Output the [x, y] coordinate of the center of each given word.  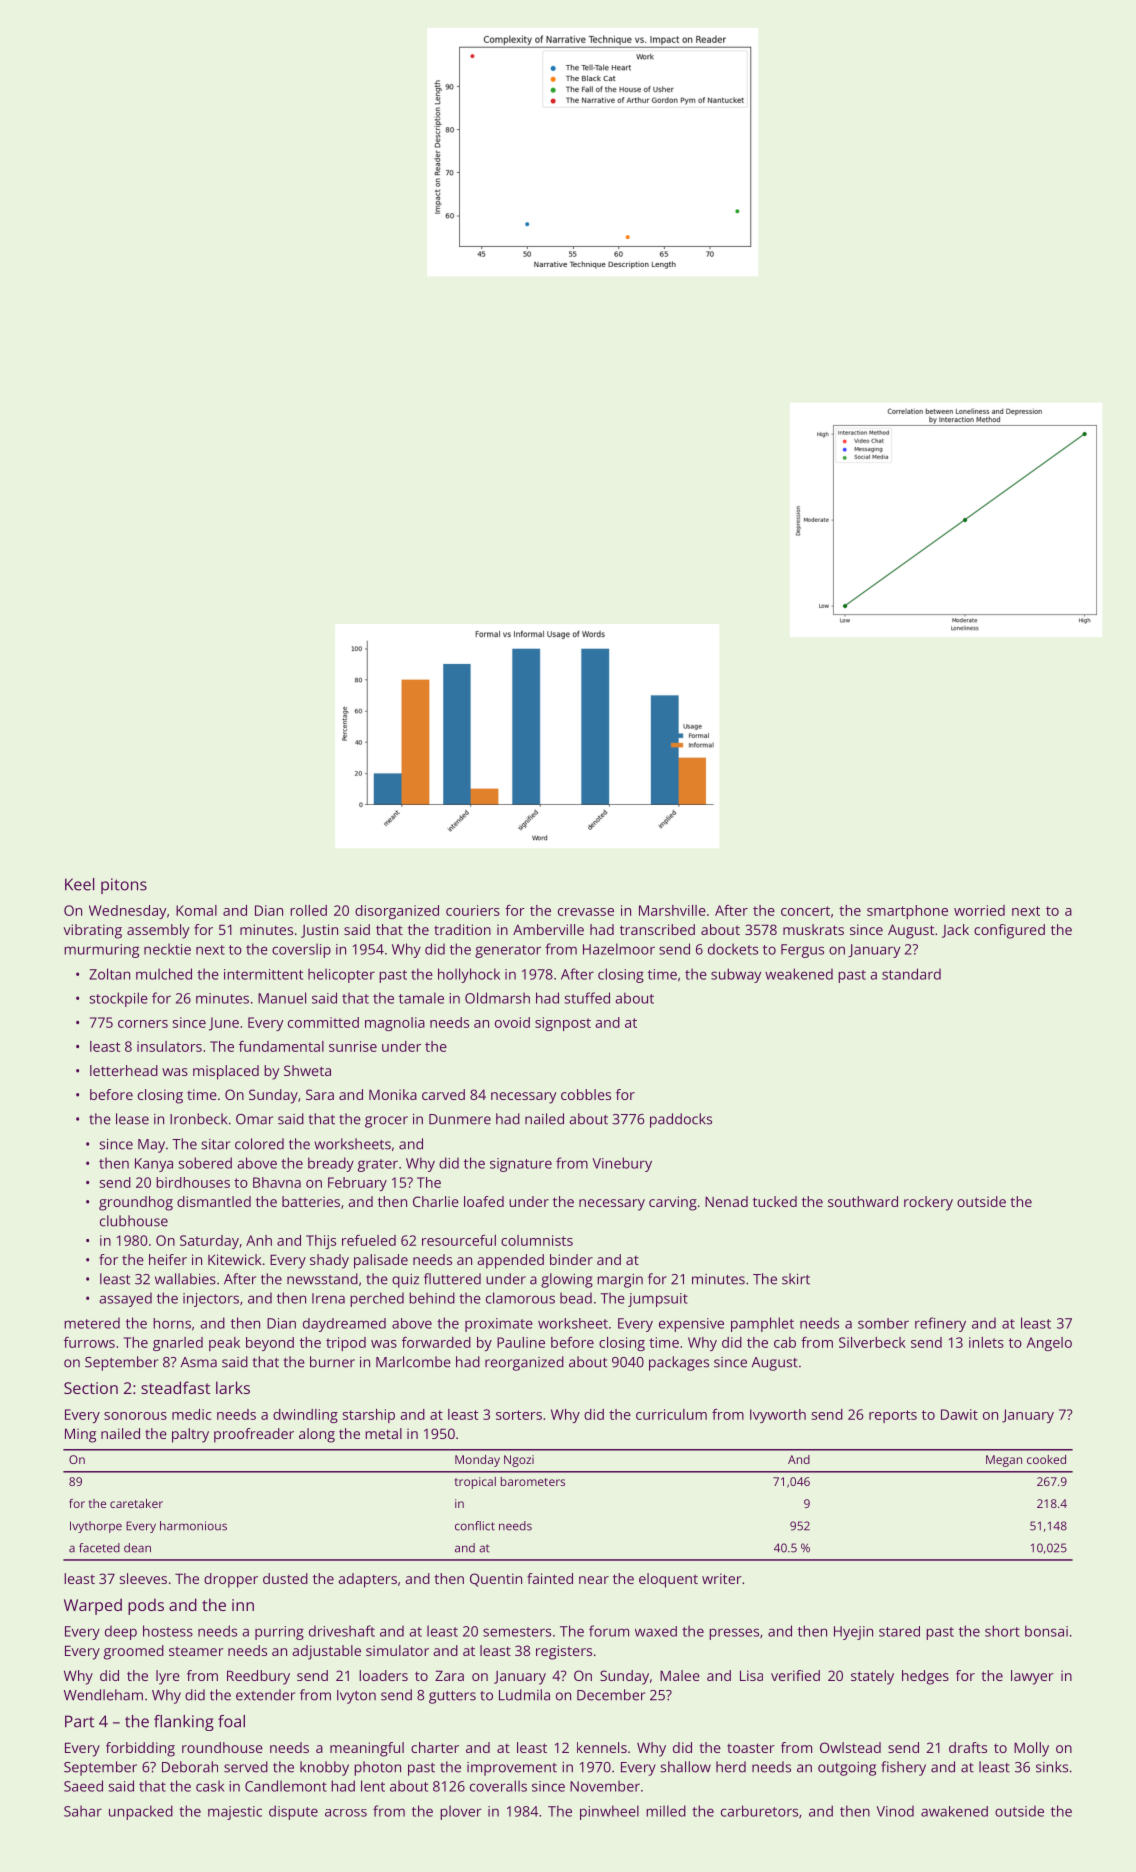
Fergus [802, 951]
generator [508, 951]
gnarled [178, 1344]
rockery [928, 1203]
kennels [602, 1747]
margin [620, 1281]
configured [1009, 931]
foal [231, 1721]
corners [143, 1024]
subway [736, 975]
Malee [680, 1675]
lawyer [1032, 1677]
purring [279, 1633]
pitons [124, 886]
